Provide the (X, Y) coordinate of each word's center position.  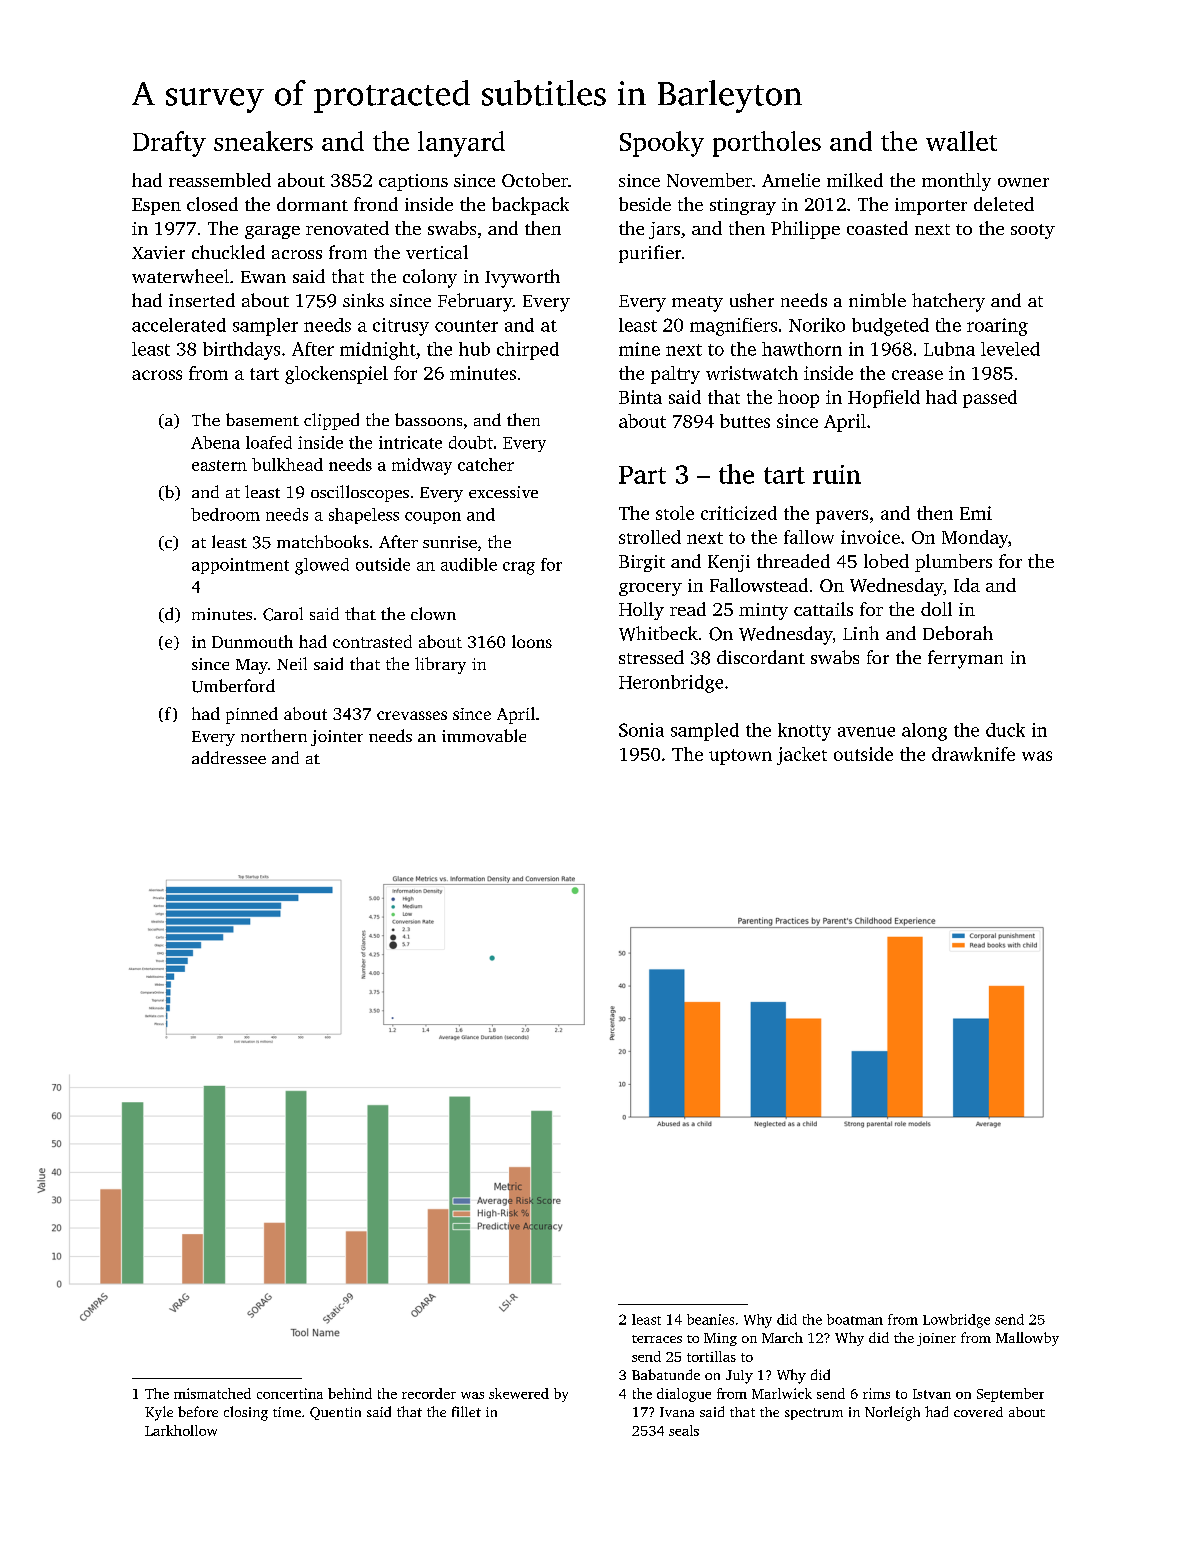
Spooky (662, 144)
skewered (519, 1393)
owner (1023, 182)
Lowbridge (956, 1321)
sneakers (263, 141)
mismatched (212, 1393)
